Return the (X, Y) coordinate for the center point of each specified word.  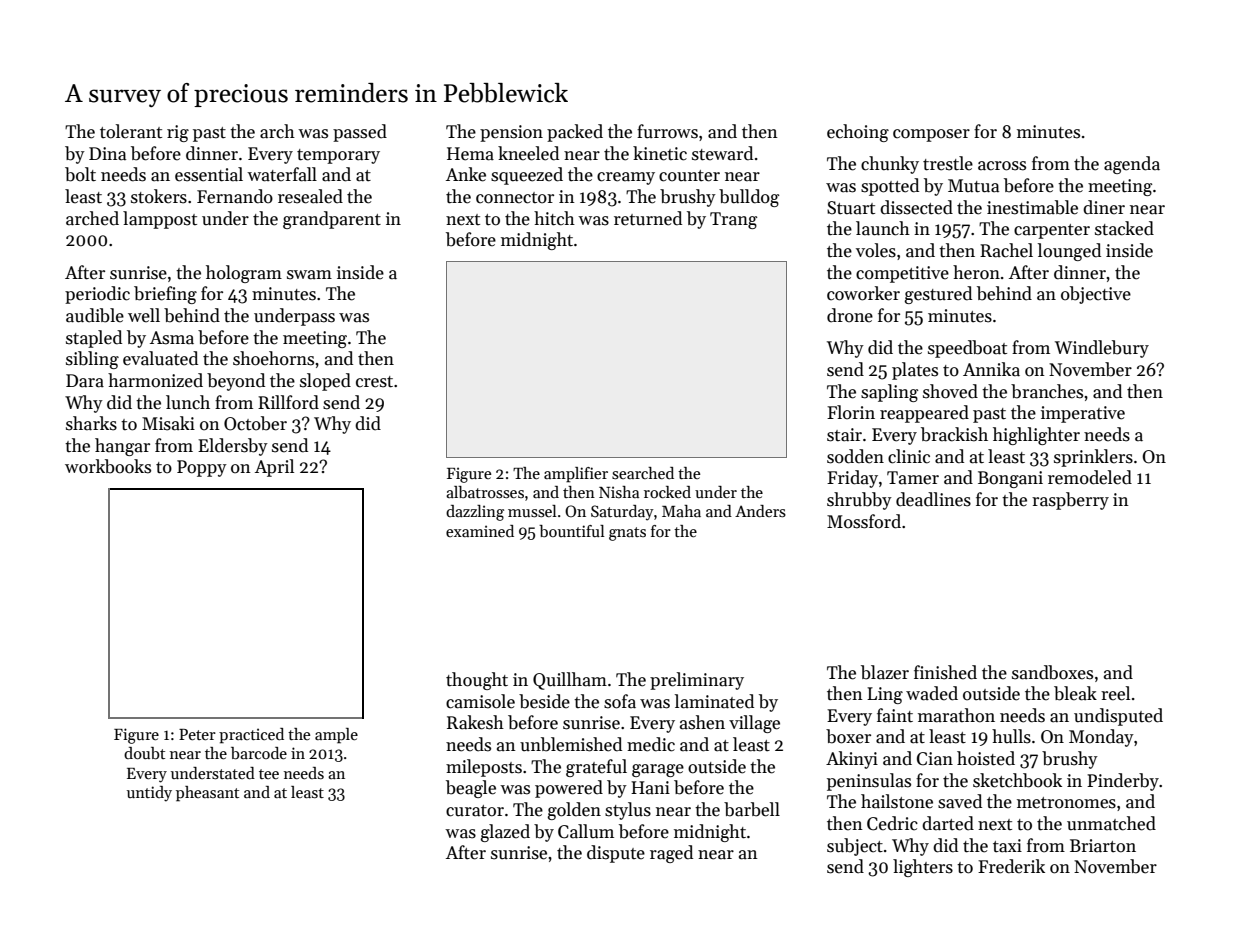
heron (976, 272)
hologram (244, 274)
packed (575, 133)
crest (374, 382)
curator (475, 811)
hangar (122, 447)
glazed (505, 833)
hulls (1011, 736)
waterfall (282, 174)
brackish (954, 434)
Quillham (570, 681)
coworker (863, 293)
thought (477, 681)
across (1002, 166)
